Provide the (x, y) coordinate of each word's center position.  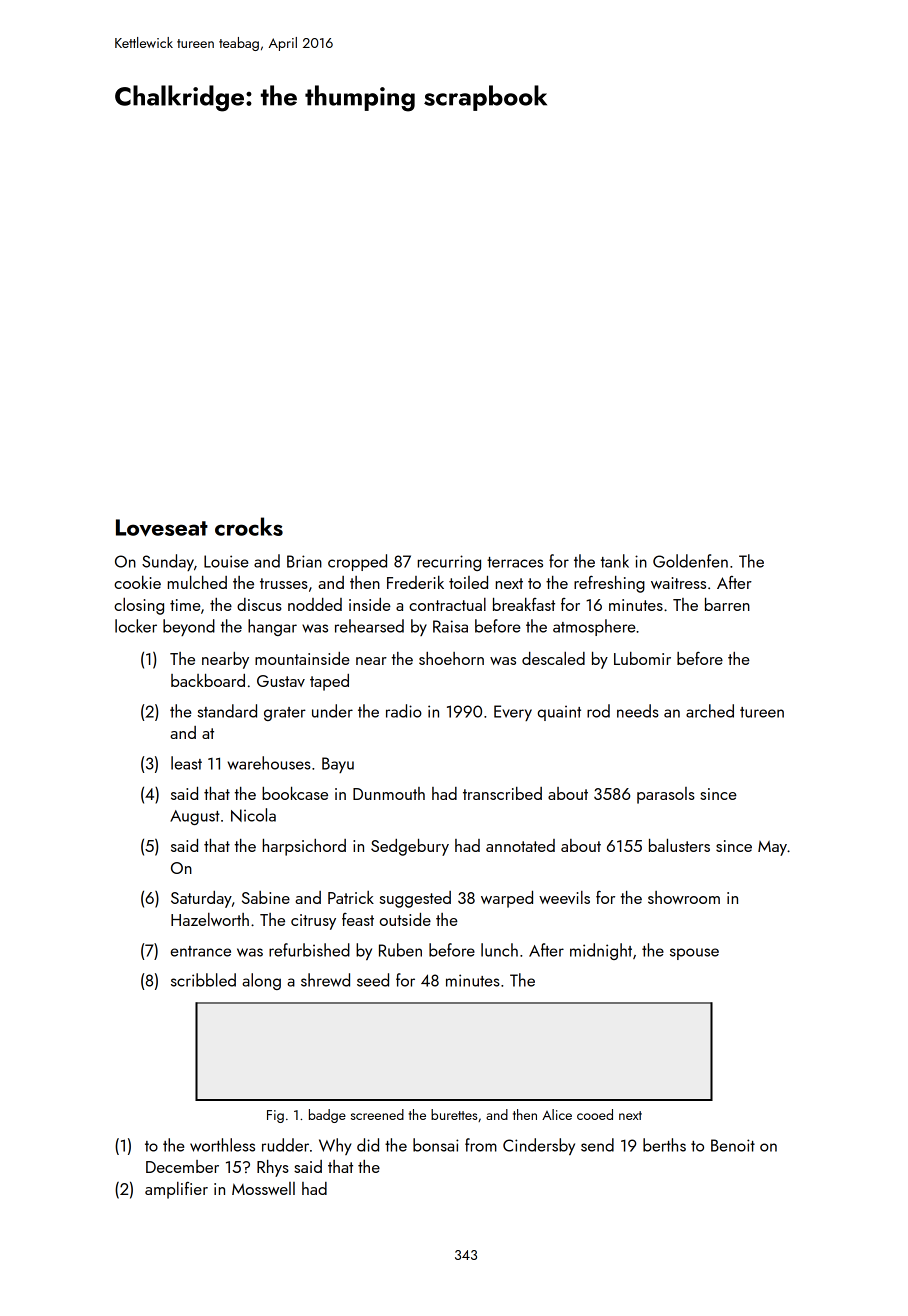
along (261, 981)
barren (727, 604)
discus (259, 604)
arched (710, 711)
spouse (694, 954)
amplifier (176, 1190)
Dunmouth (389, 793)
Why (335, 1146)
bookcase (295, 793)
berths (664, 1145)
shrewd (325, 980)
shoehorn (451, 658)
